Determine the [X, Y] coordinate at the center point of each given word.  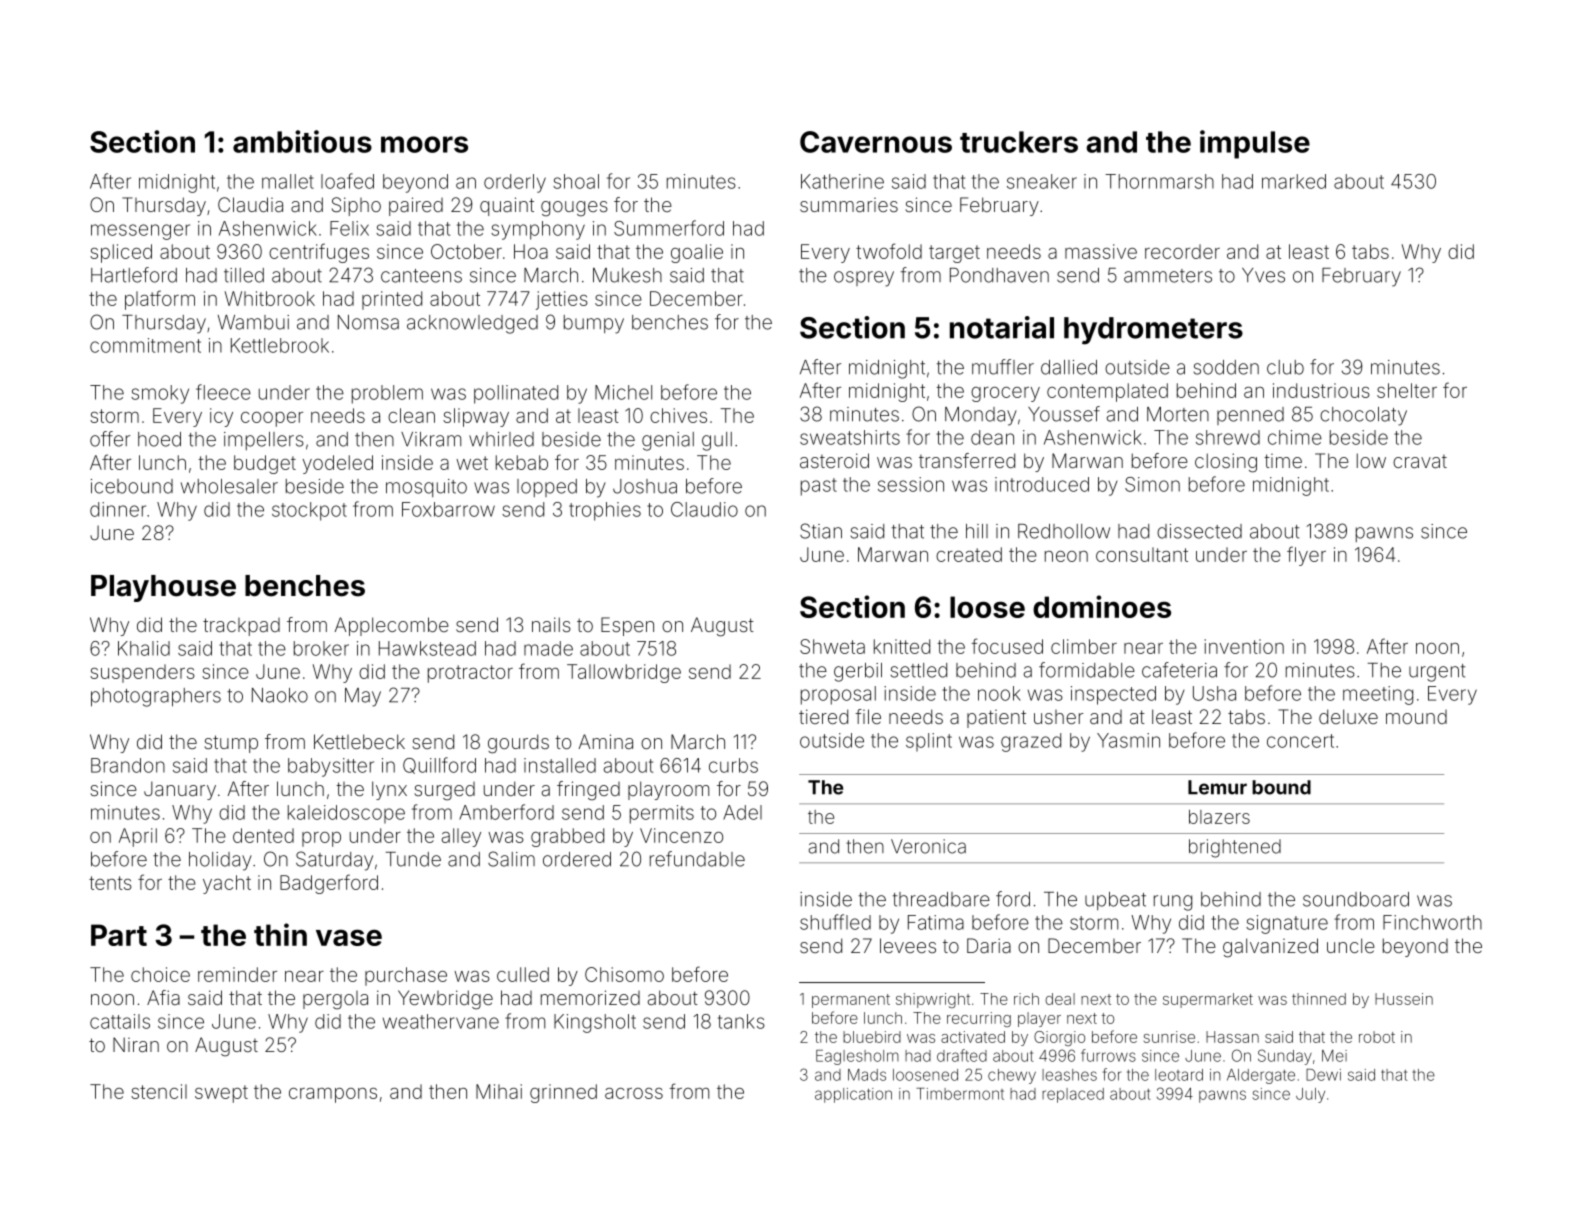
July [1310, 1095]
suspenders [142, 673]
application [853, 1095]
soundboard [1356, 899]
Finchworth [1432, 922]
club [1285, 367]
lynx [389, 790]
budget [265, 464]
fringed [588, 791]
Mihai [499, 1091]
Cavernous [876, 142]
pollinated [516, 394]
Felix [349, 228]
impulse [1255, 144]
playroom [668, 790]
